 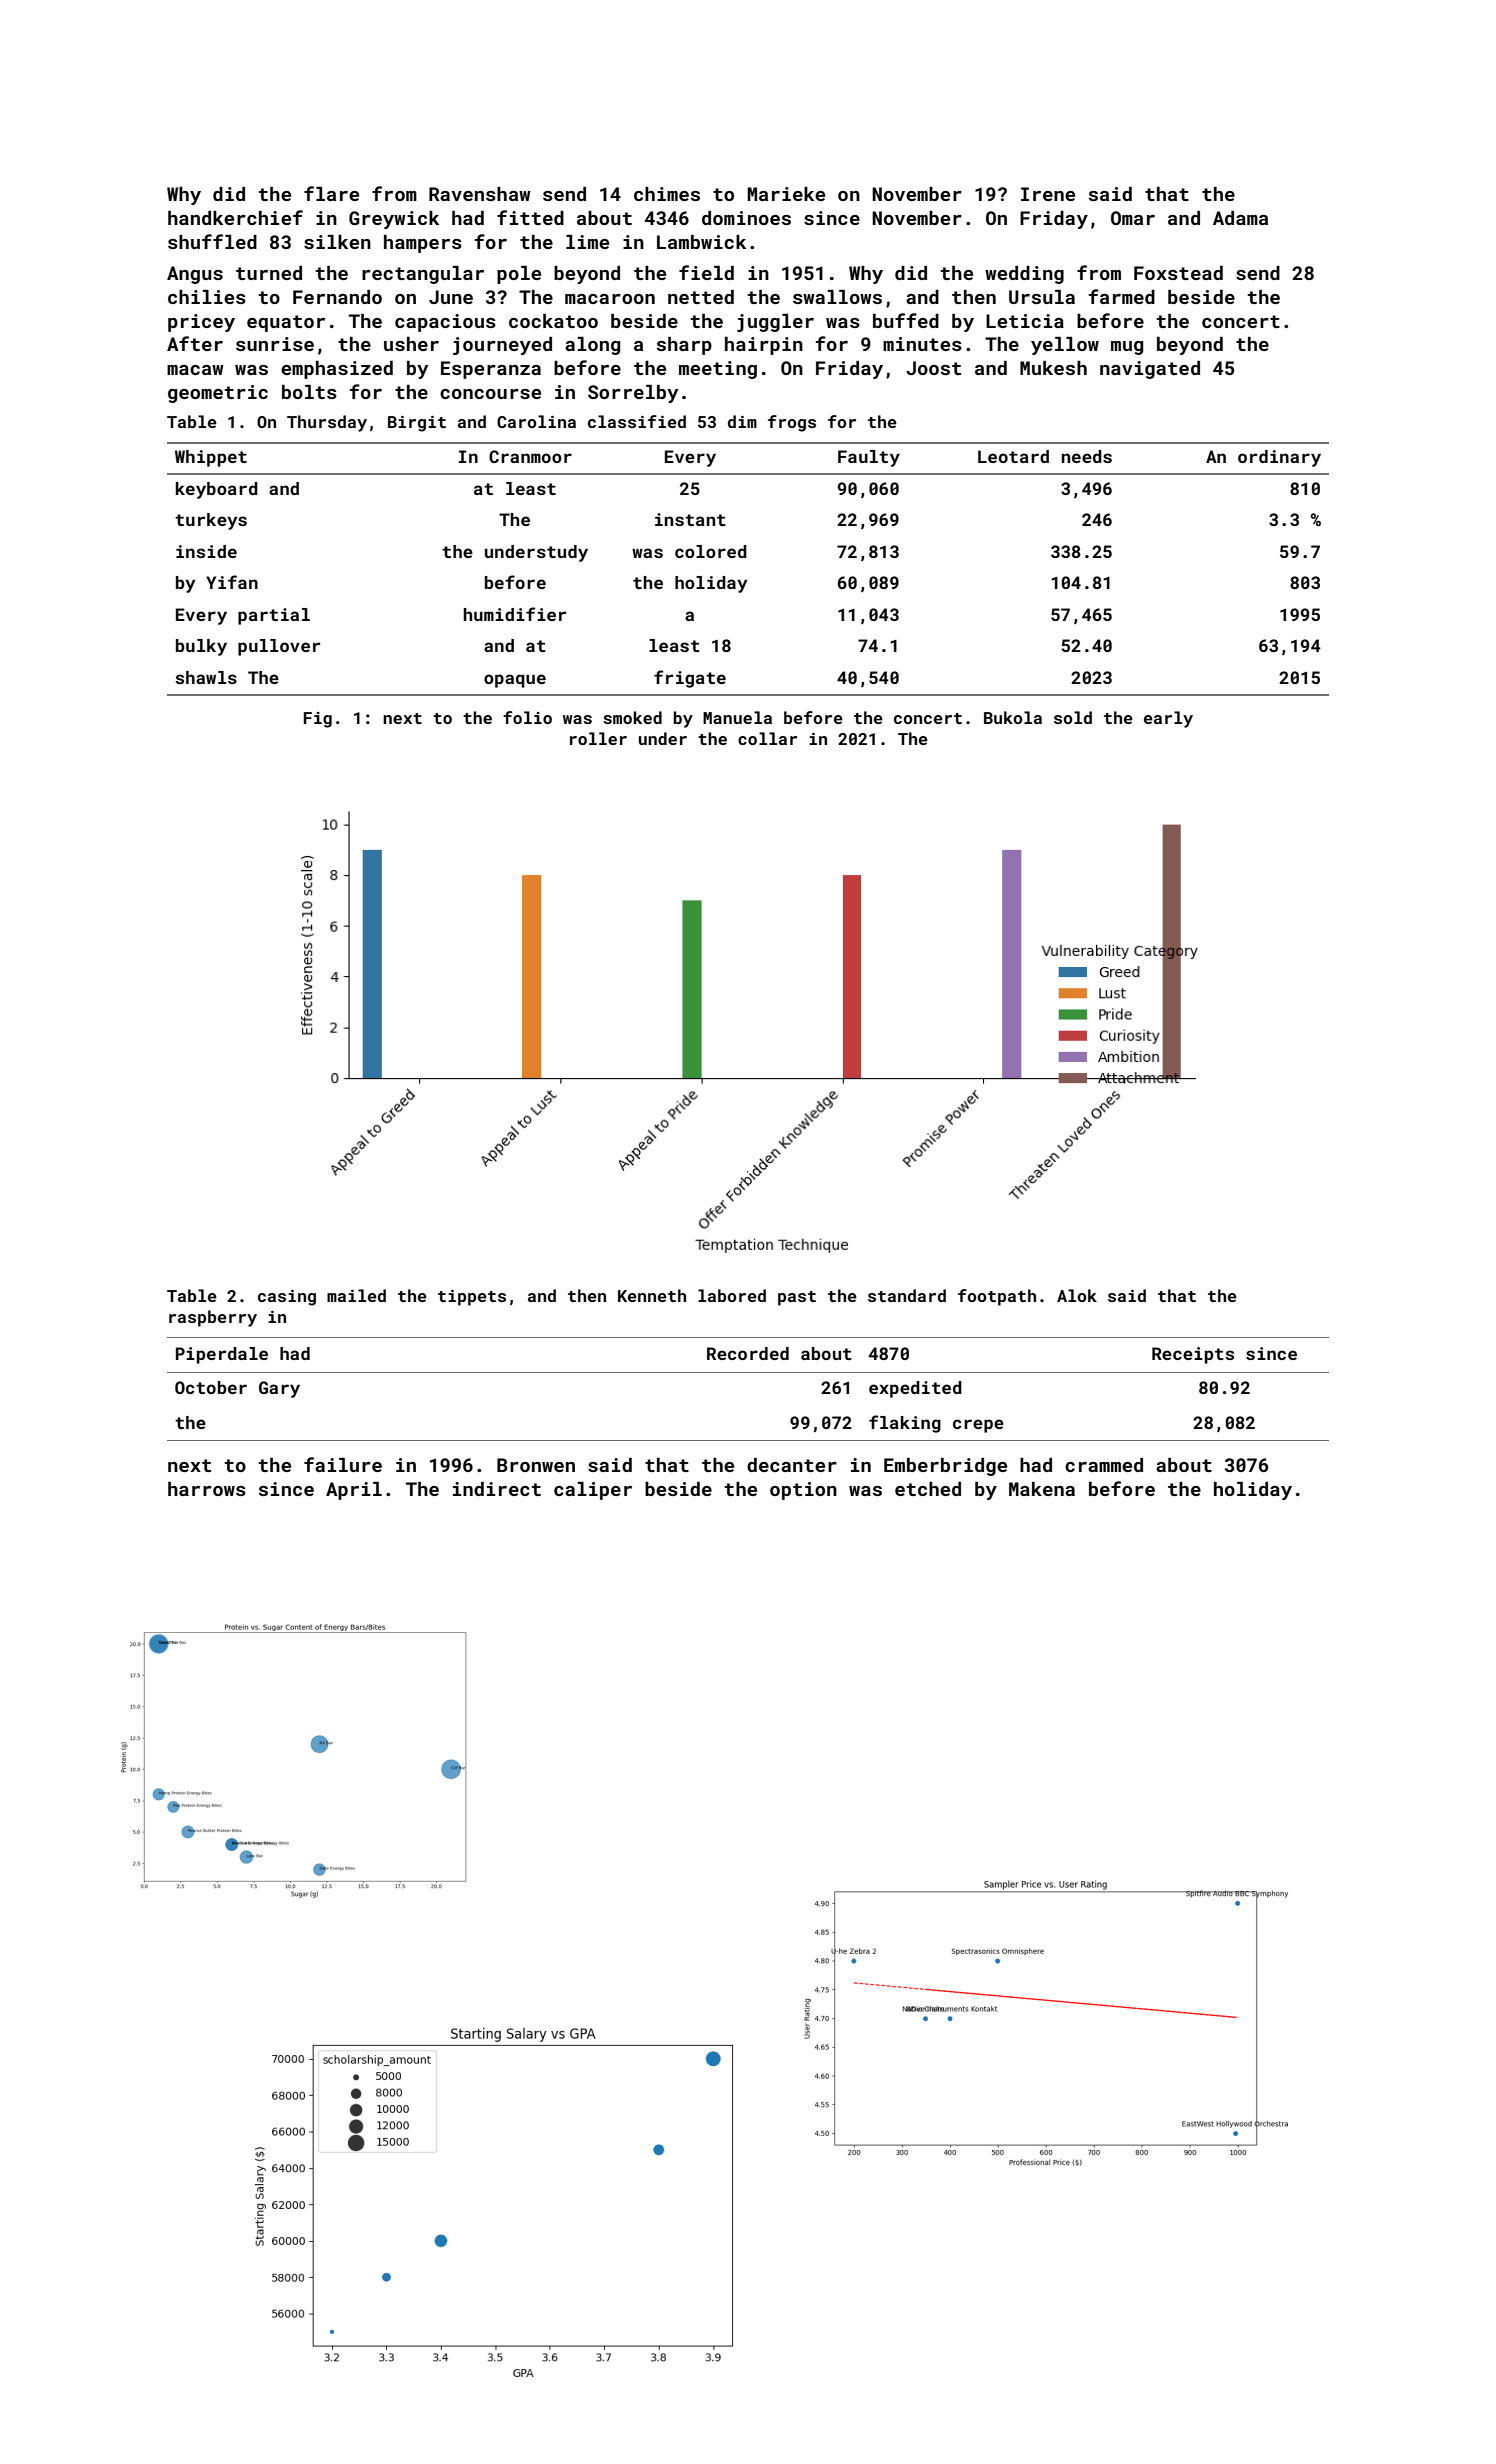 What do you see at coordinates (786, 194) in the screenshot?
I see `Marieke` at bounding box center [786, 194].
